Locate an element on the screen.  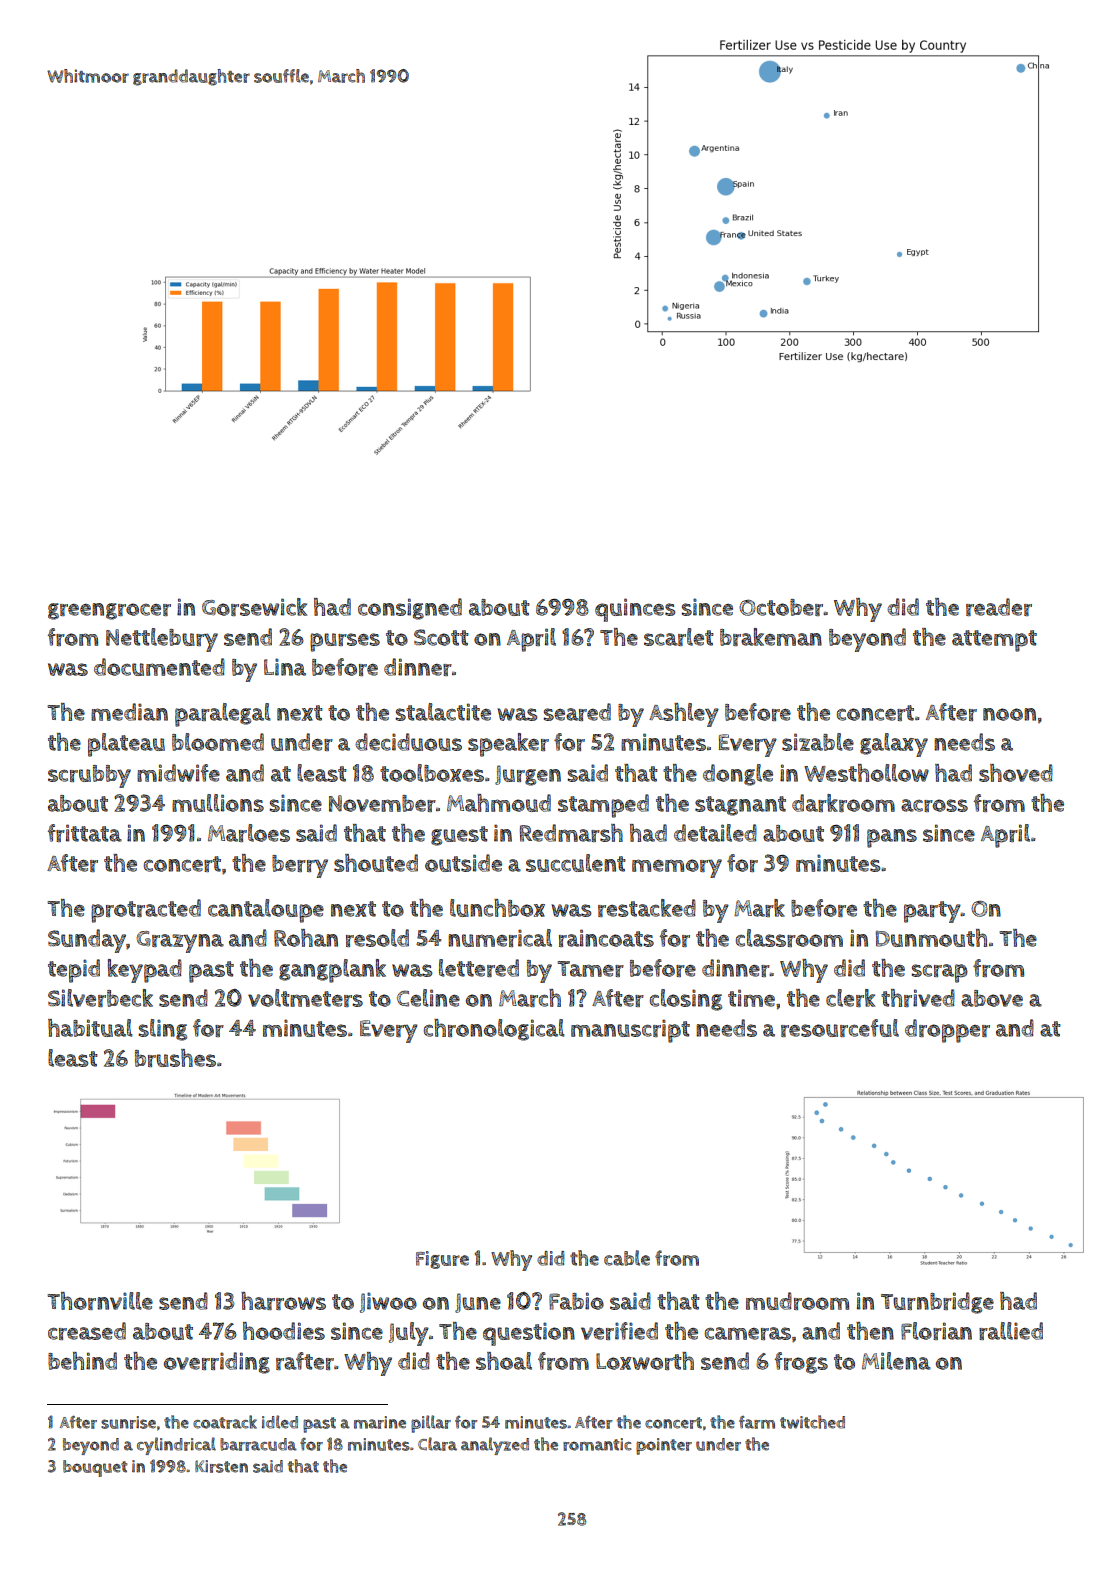
median is located at coordinates (129, 712).
